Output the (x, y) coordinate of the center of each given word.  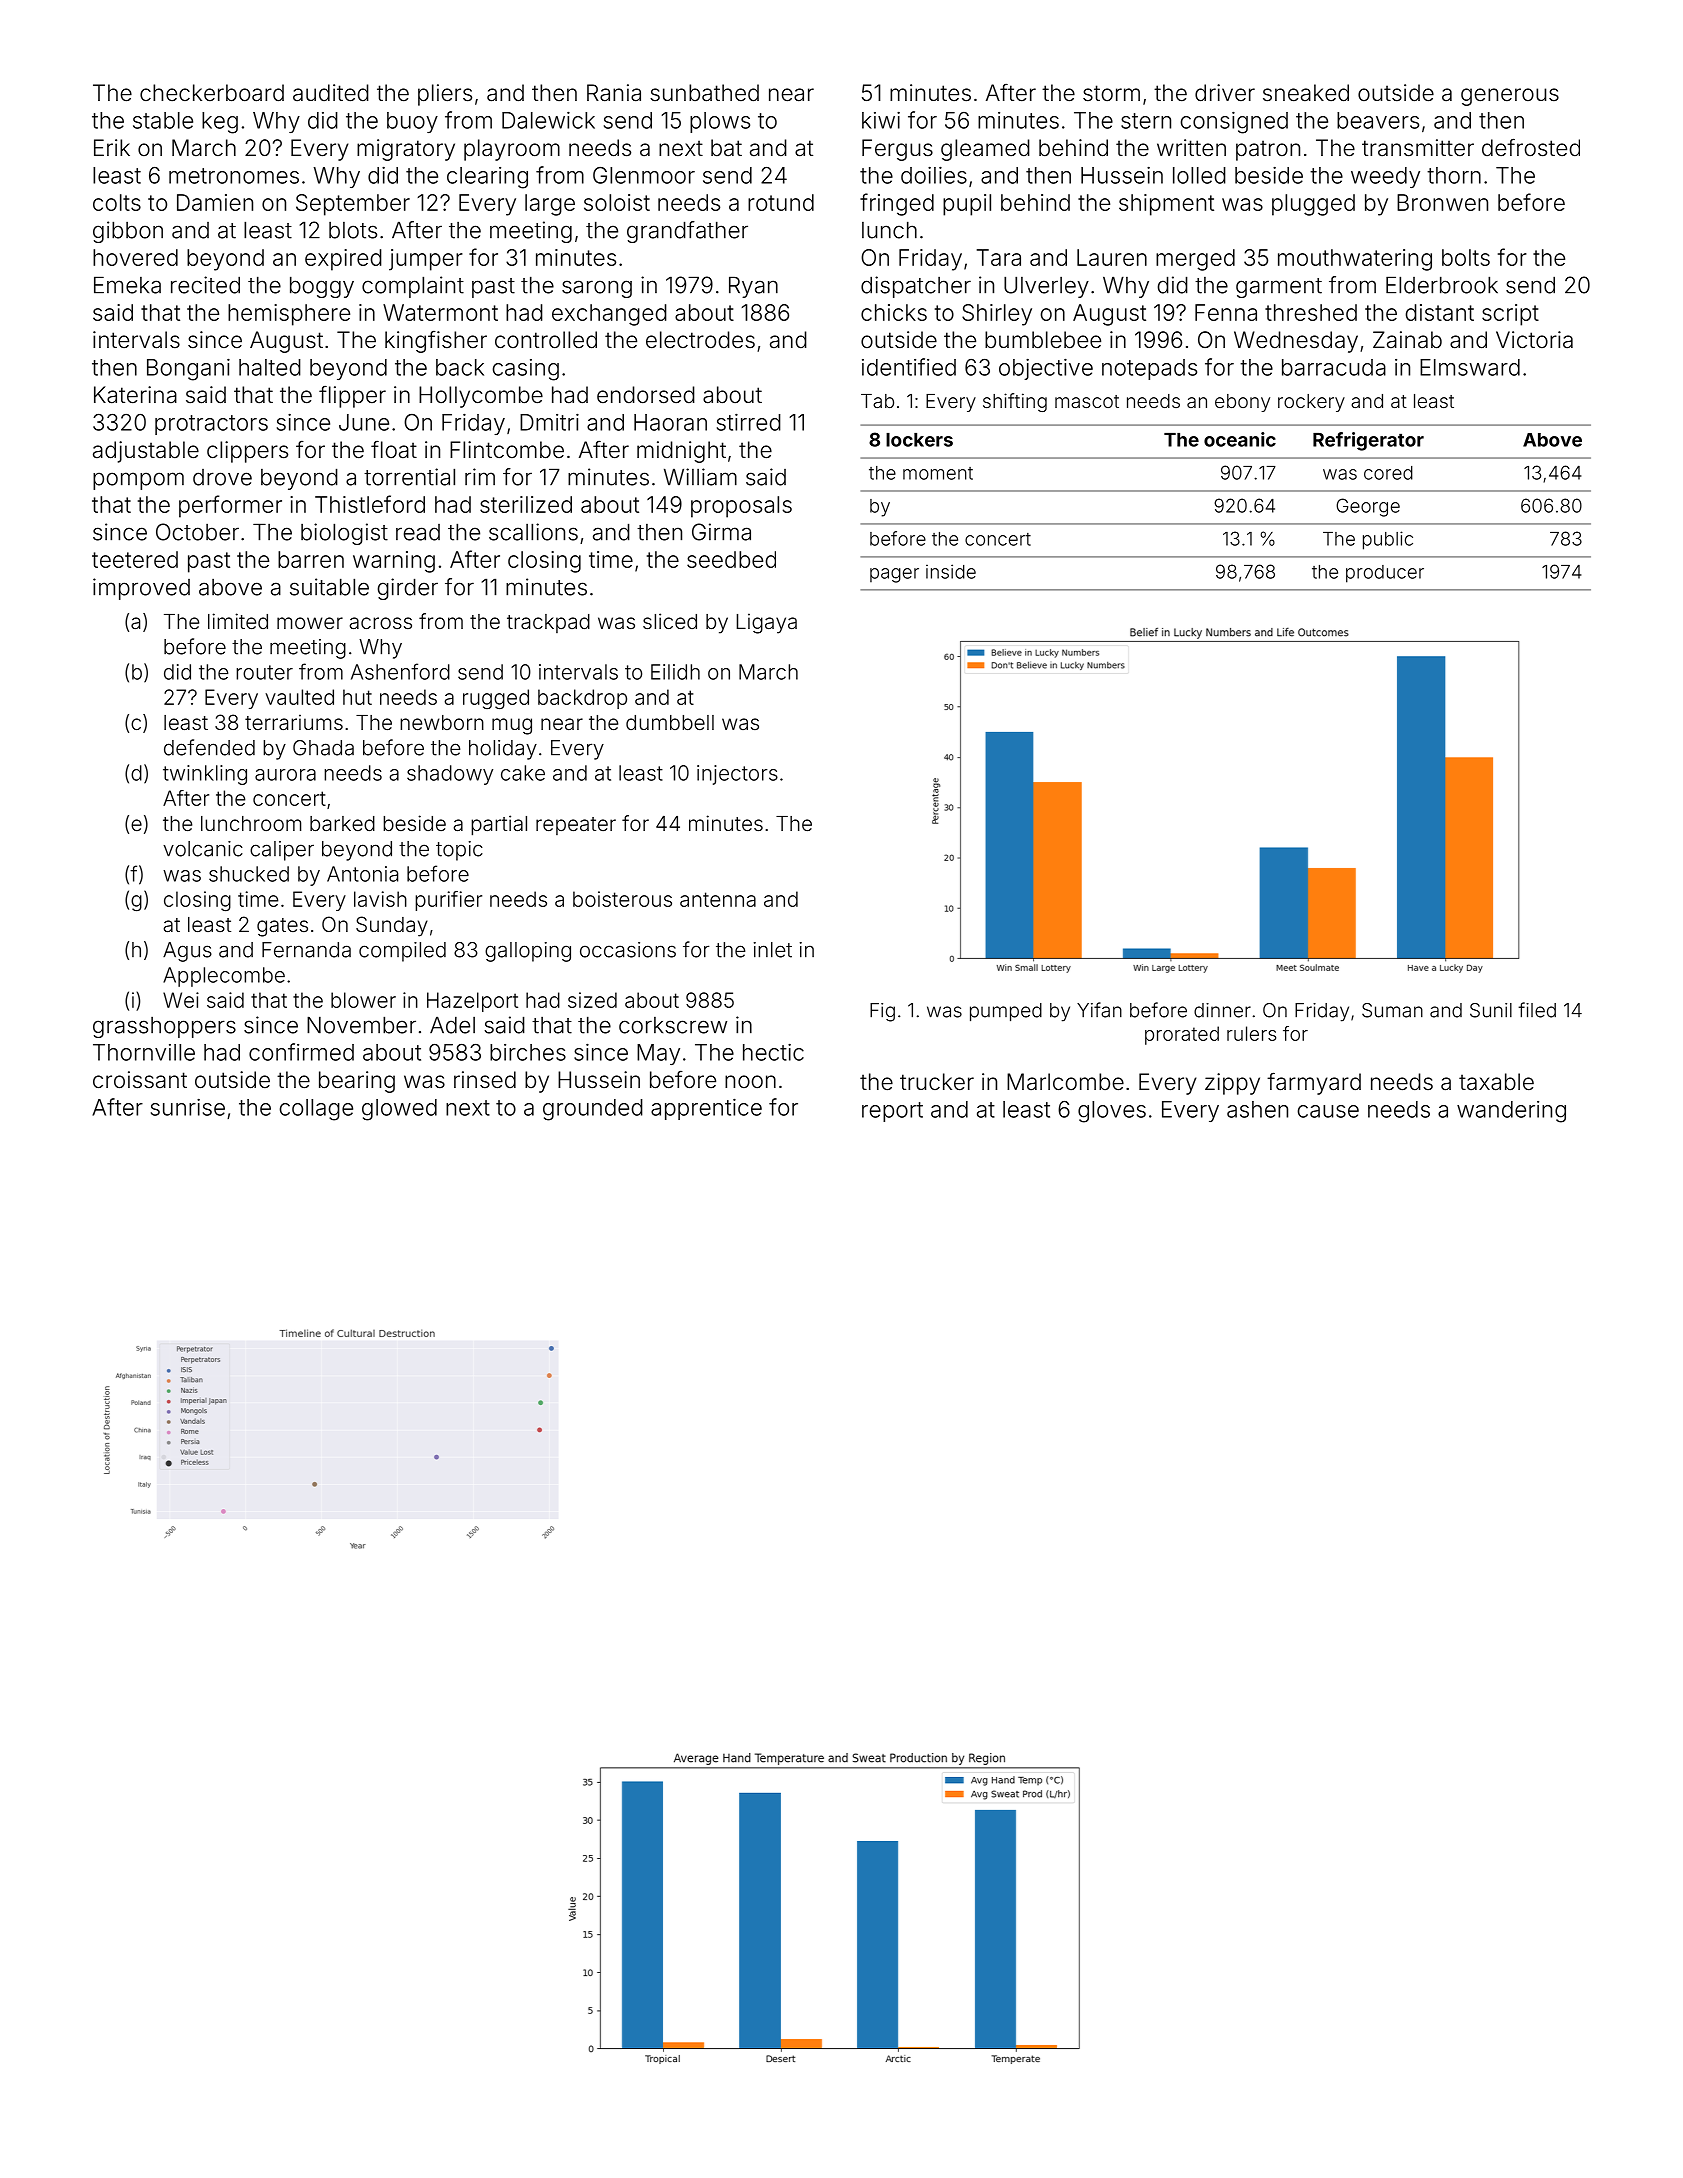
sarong (597, 289)
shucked (249, 874)
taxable (1496, 1082)
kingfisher (436, 342)
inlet (773, 950)
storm (1111, 93)
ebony (1242, 403)
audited (331, 93)
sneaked (1306, 93)
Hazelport (472, 1002)
